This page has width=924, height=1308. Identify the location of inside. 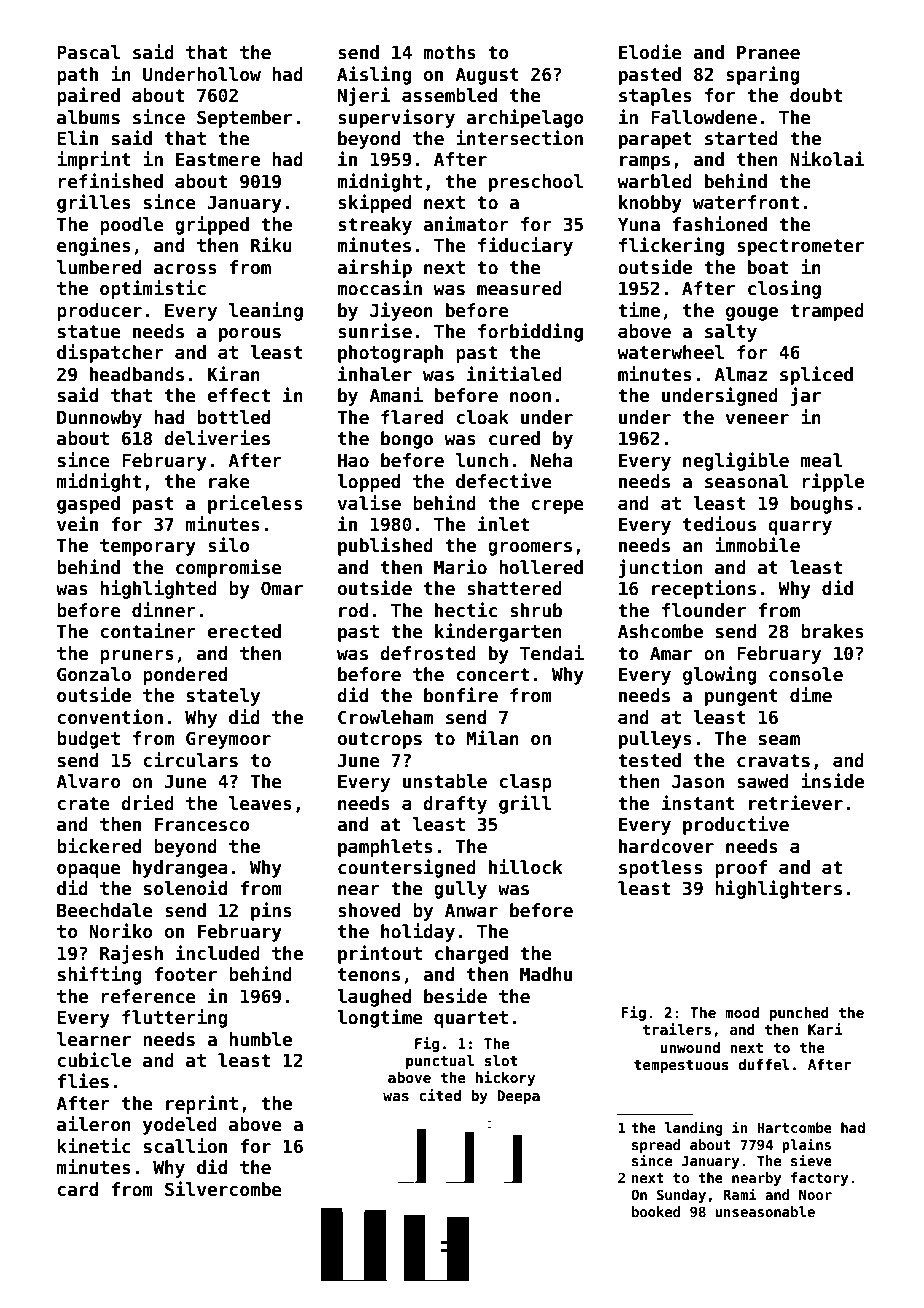
(832, 781).
